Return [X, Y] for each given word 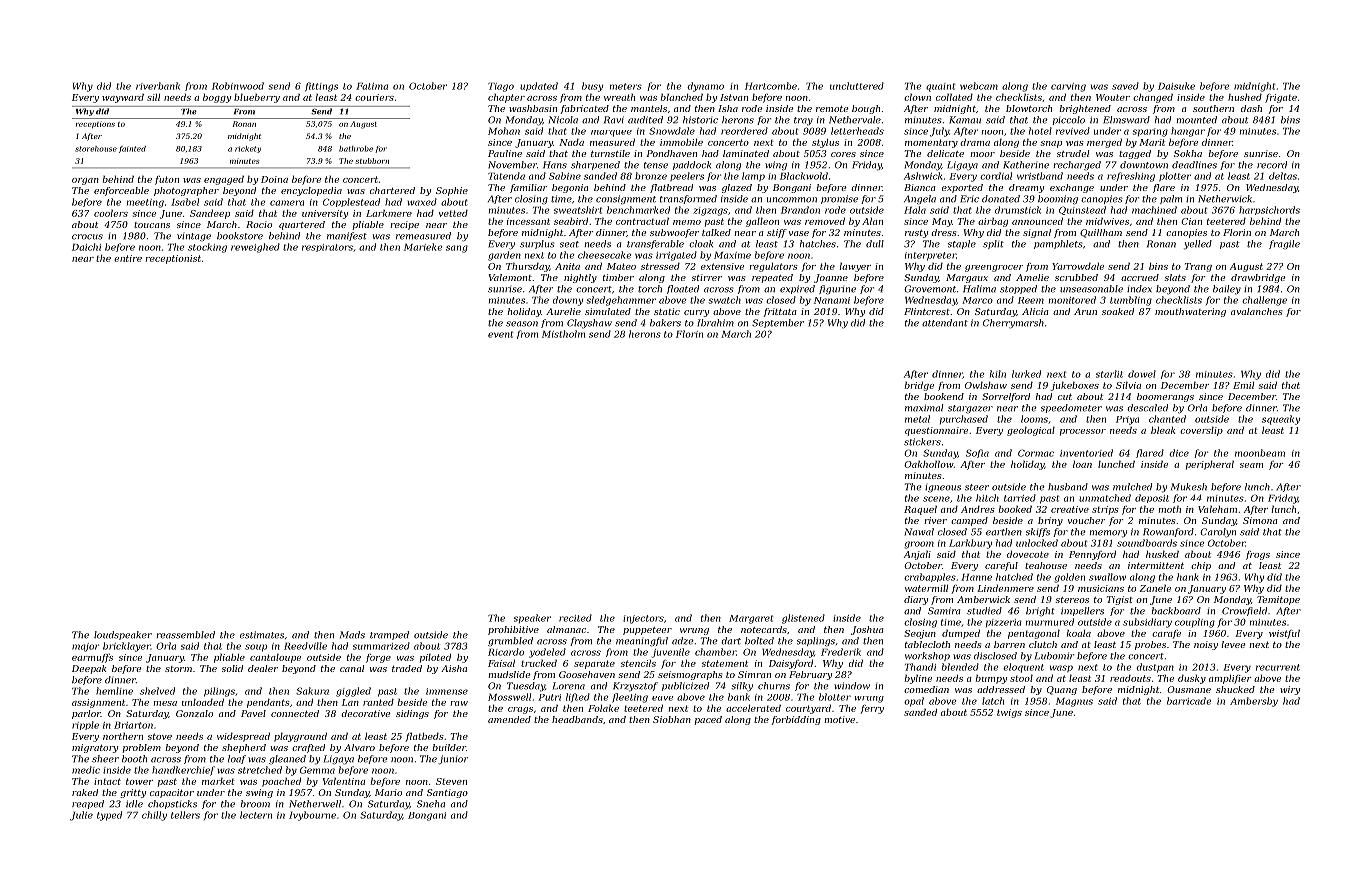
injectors [643, 619]
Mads [352, 635]
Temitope [1278, 600]
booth [134, 759]
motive [840, 719]
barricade [1189, 701]
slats [1175, 277]
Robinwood [238, 86]
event [500, 334]
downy [568, 301]
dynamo [705, 87]
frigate [1281, 98]
